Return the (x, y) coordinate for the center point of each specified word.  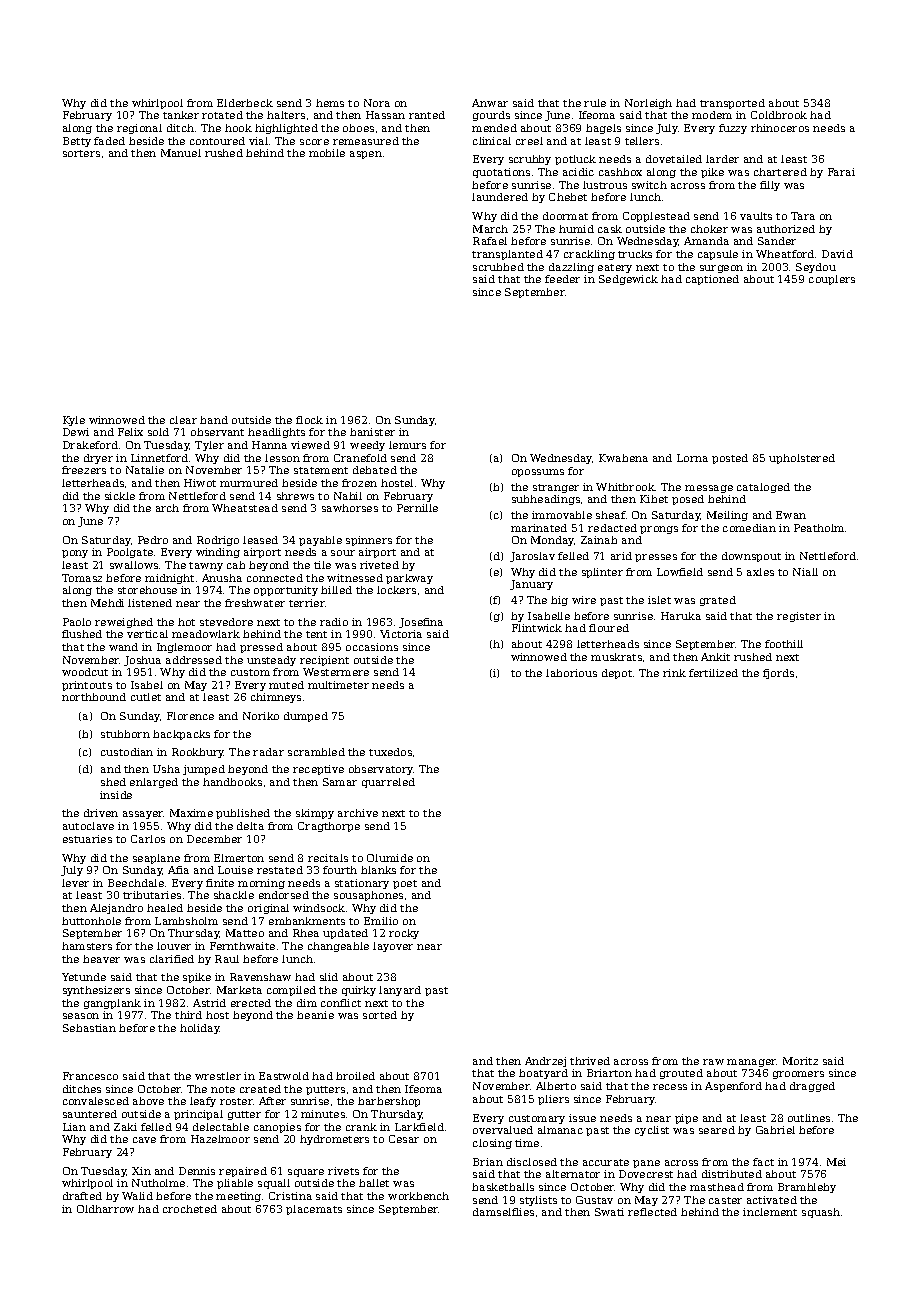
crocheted (190, 1209)
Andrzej (545, 1062)
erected (251, 1003)
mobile (327, 153)
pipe (686, 1119)
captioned (712, 280)
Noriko (261, 716)
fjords (778, 674)
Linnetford (159, 458)
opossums (538, 473)
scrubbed (498, 267)
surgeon (721, 269)
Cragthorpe (329, 827)
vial (258, 141)
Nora (377, 103)
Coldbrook (779, 115)
